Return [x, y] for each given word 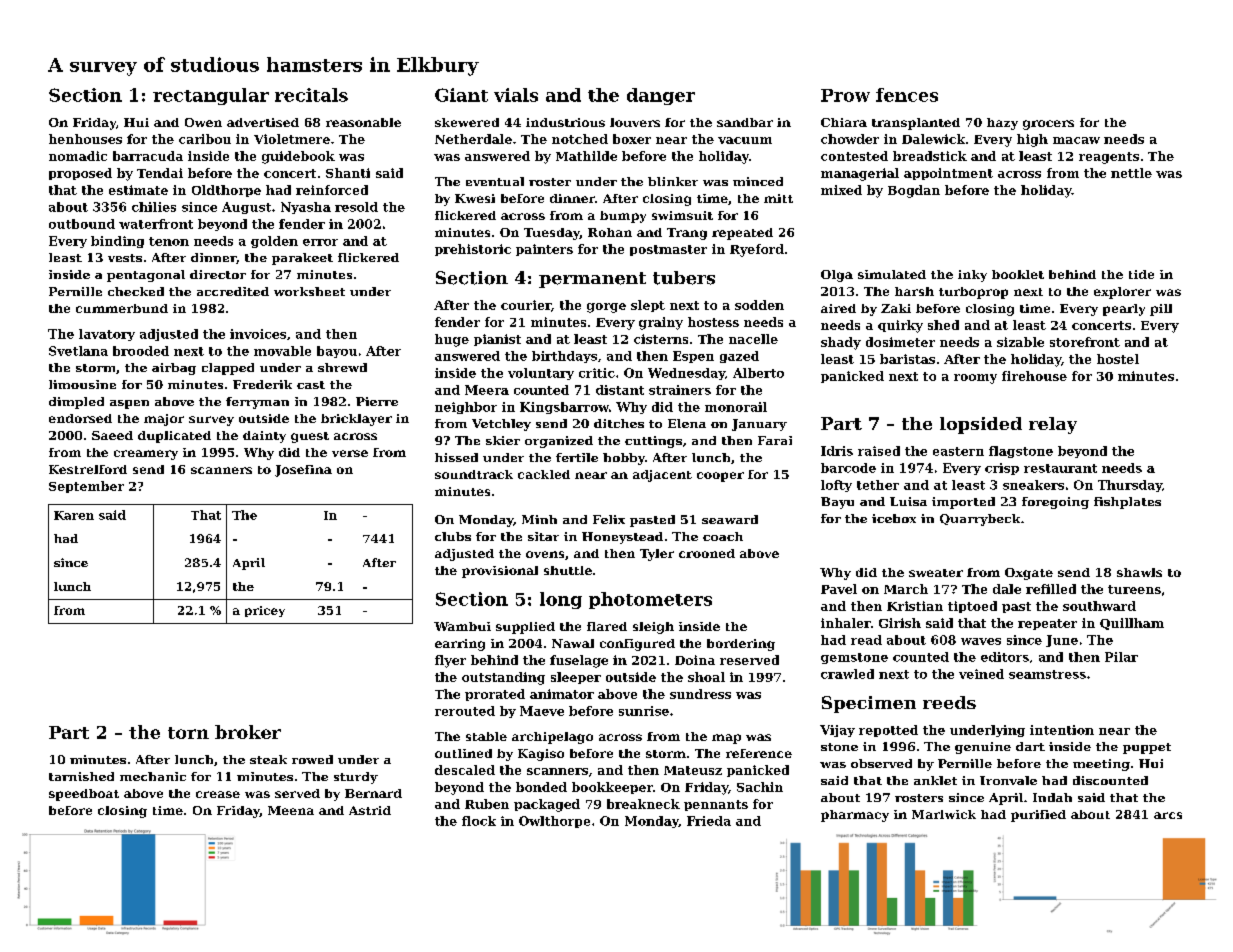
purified [1038, 816]
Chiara [844, 122]
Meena [291, 810]
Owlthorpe [554, 822]
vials [516, 95]
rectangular [211, 96]
